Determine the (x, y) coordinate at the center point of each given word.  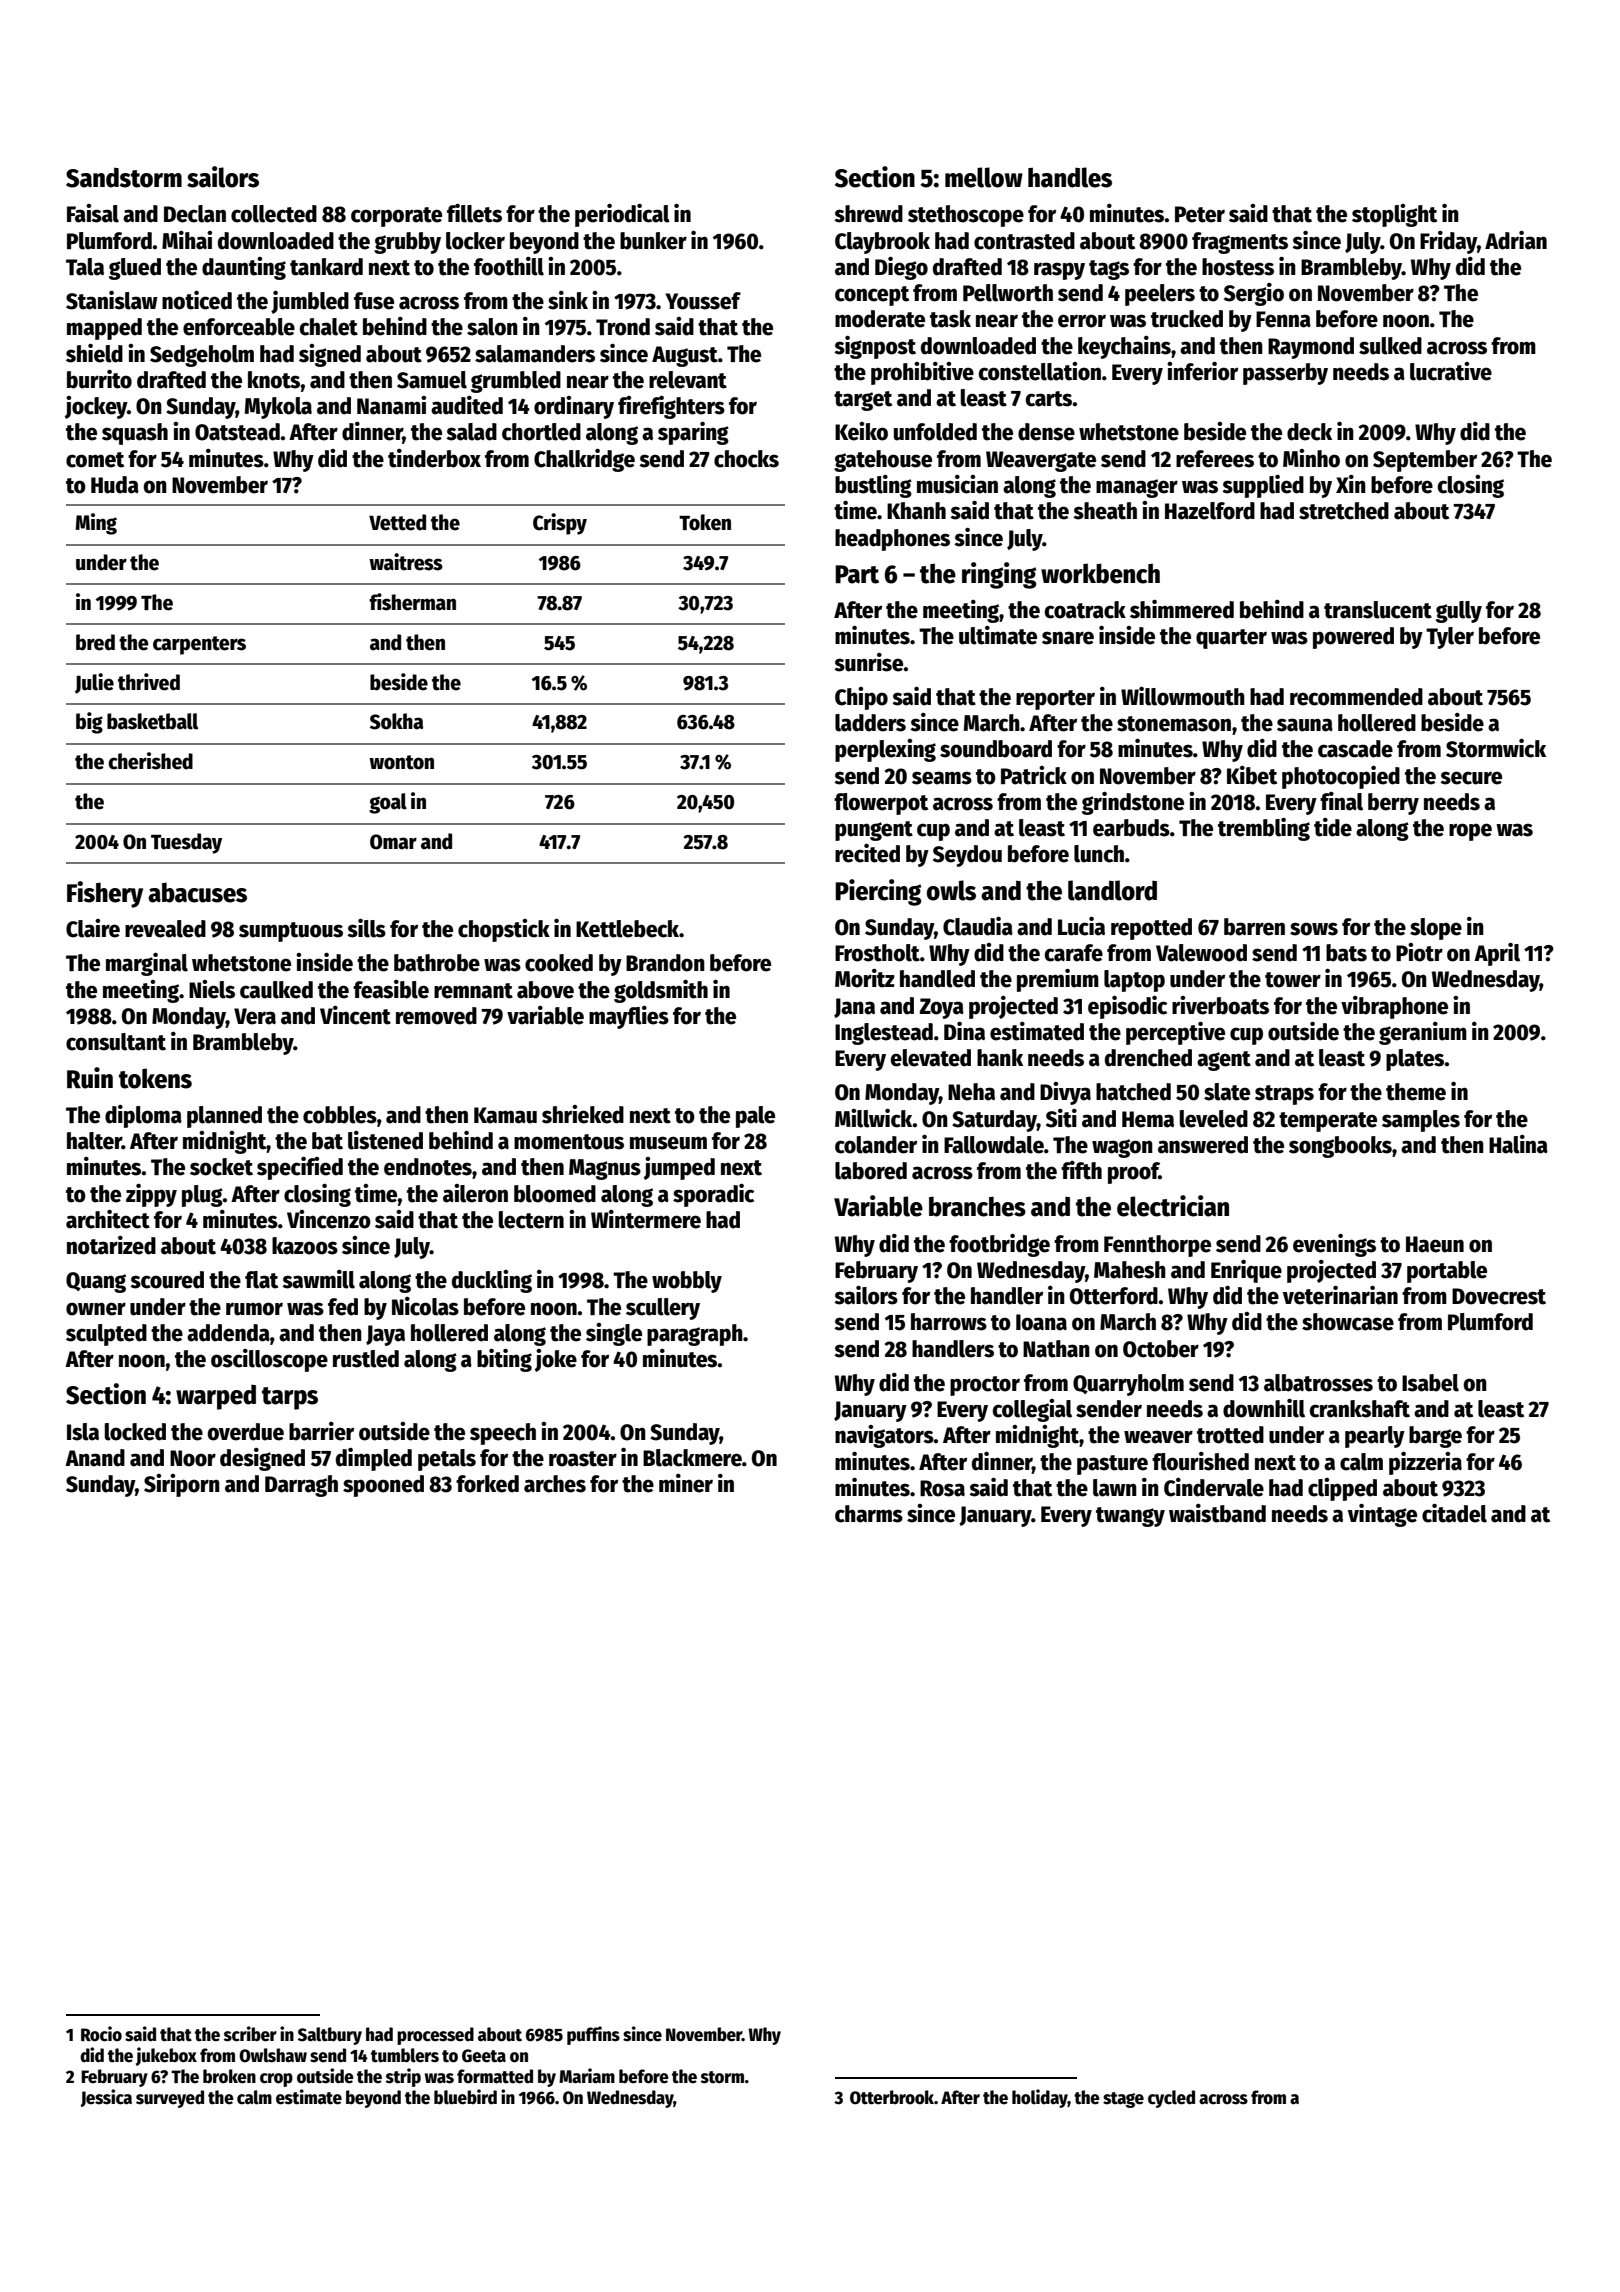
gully (1459, 612)
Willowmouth (1183, 696)
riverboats (1220, 1005)
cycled (1171, 2099)
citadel (1454, 1513)
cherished (150, 761)
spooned (383, 1486)
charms (869, 1514)
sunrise (869, 662)
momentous (569, 1142)
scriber (250, 2034)
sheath (1105, 511)
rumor (254, 1309)
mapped (104, 329)
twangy (1130, 1517)
